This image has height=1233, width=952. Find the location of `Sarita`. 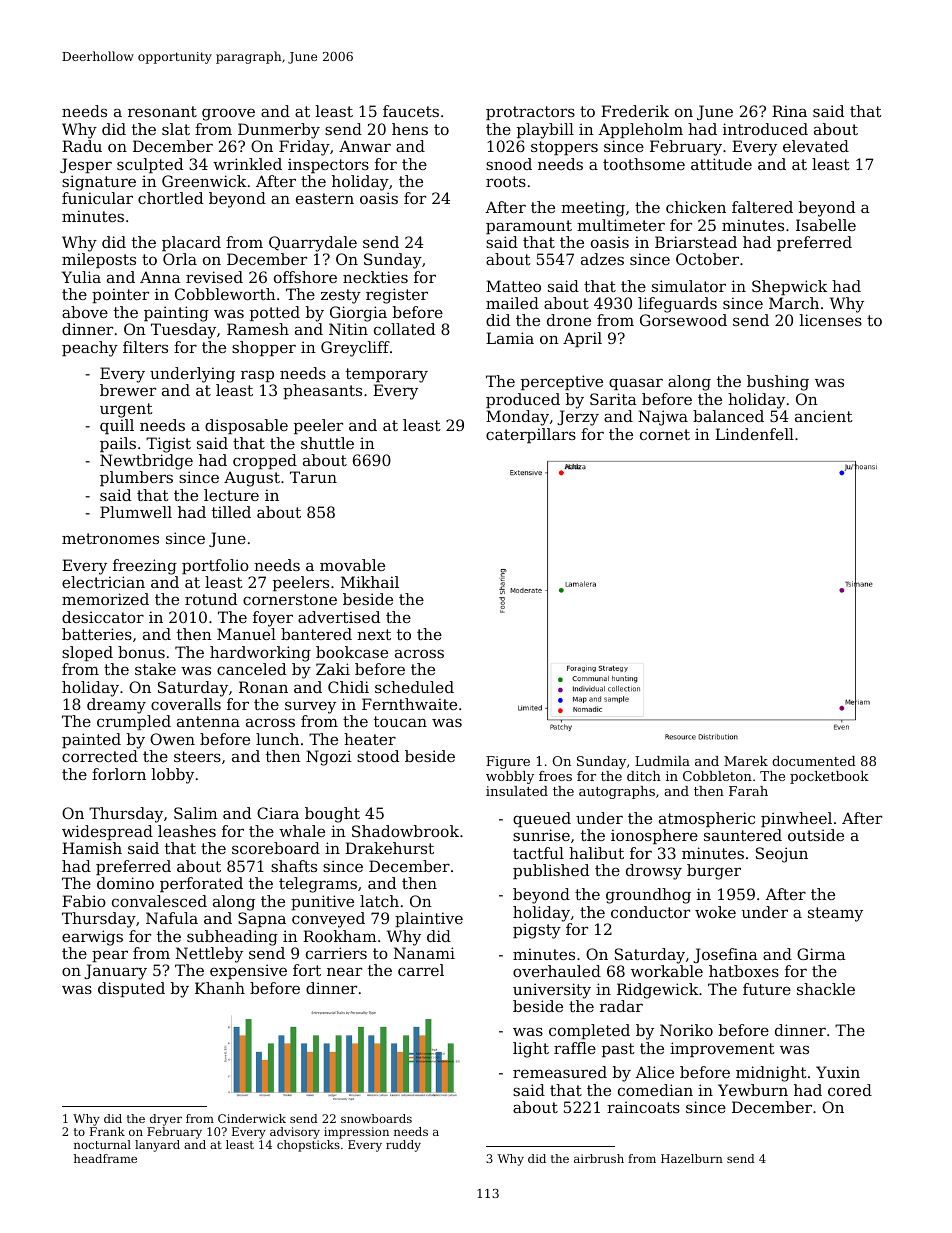

Sarita is located at coordinates (613, 399).
